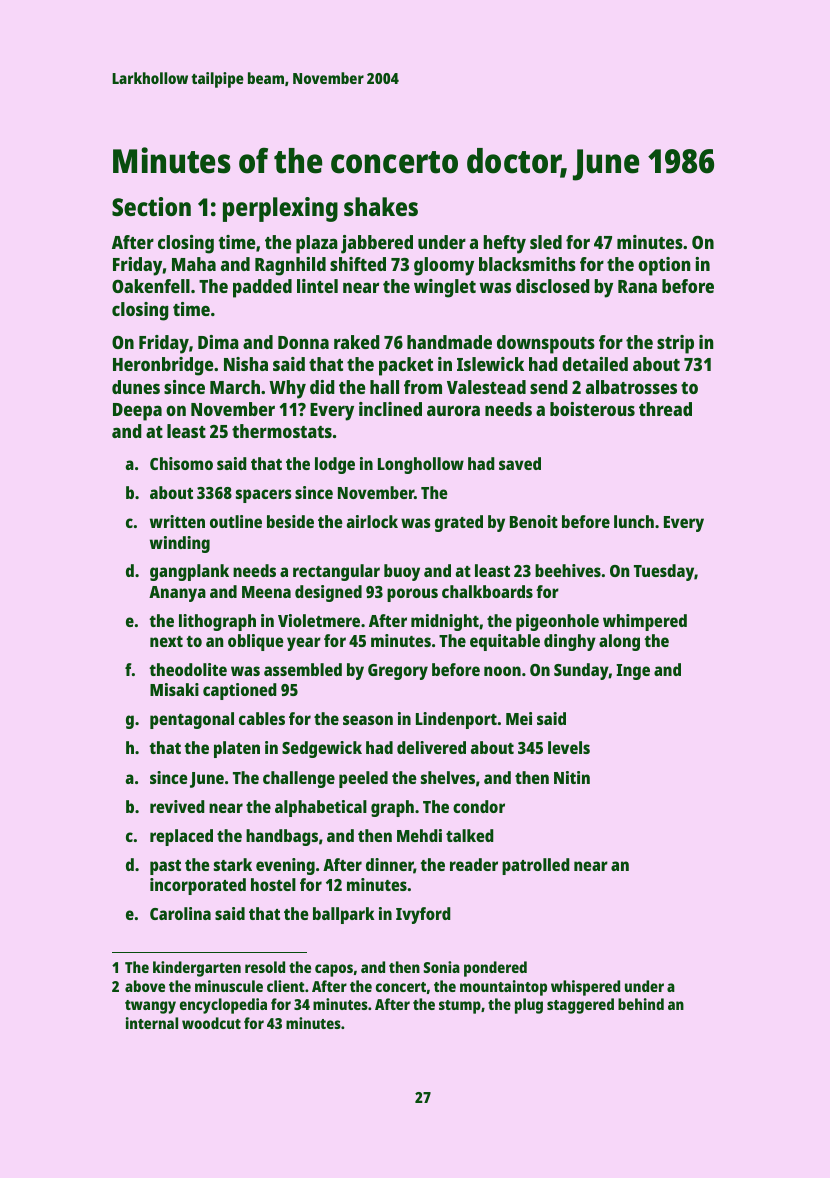 The image size is (830, 1178). I want to click on thread, so click(665, 409).
